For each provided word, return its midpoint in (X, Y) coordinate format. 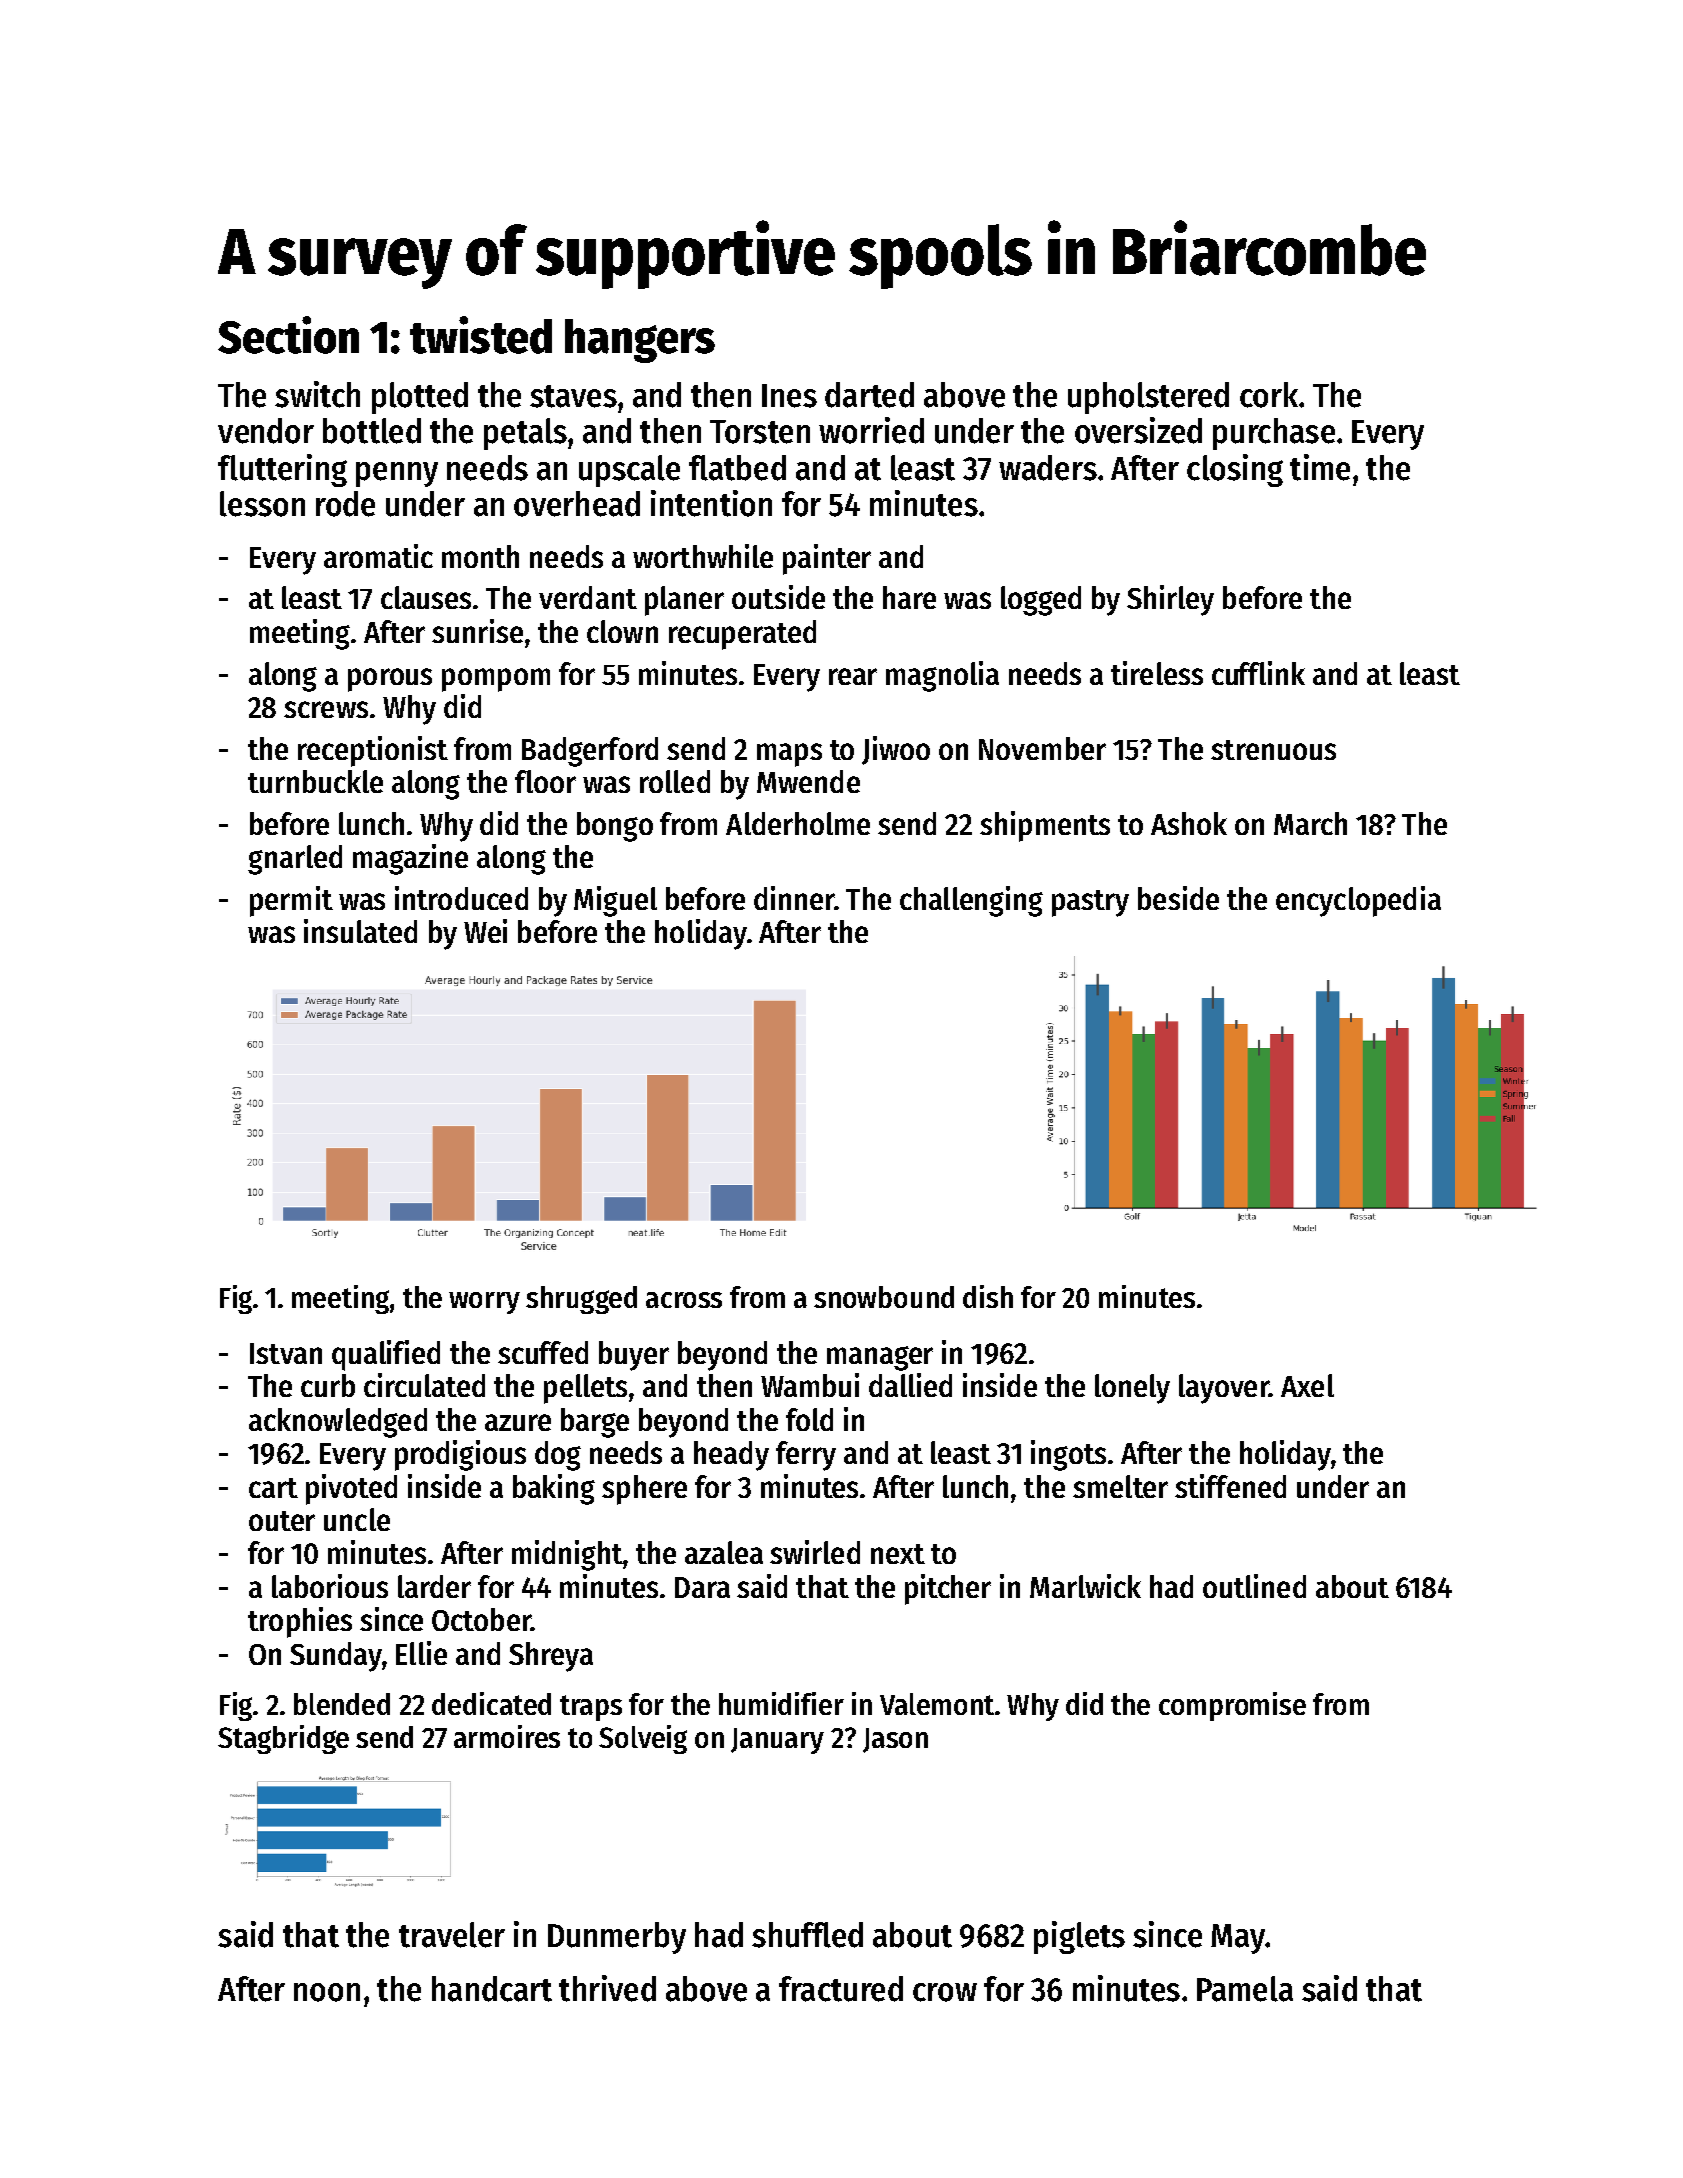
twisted (481, 335)
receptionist (373, 751)
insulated (360, 931)
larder (434, 1586)
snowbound (884, 1297)
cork (1269, 395)
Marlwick (1085, 1586)
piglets (1079, 1937)
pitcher (948, 1589)
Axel (1307, 1385)
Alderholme (798, 823)
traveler (452, 1935)
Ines (789, 396)
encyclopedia (1358, 901)
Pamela (1245, 1989)
